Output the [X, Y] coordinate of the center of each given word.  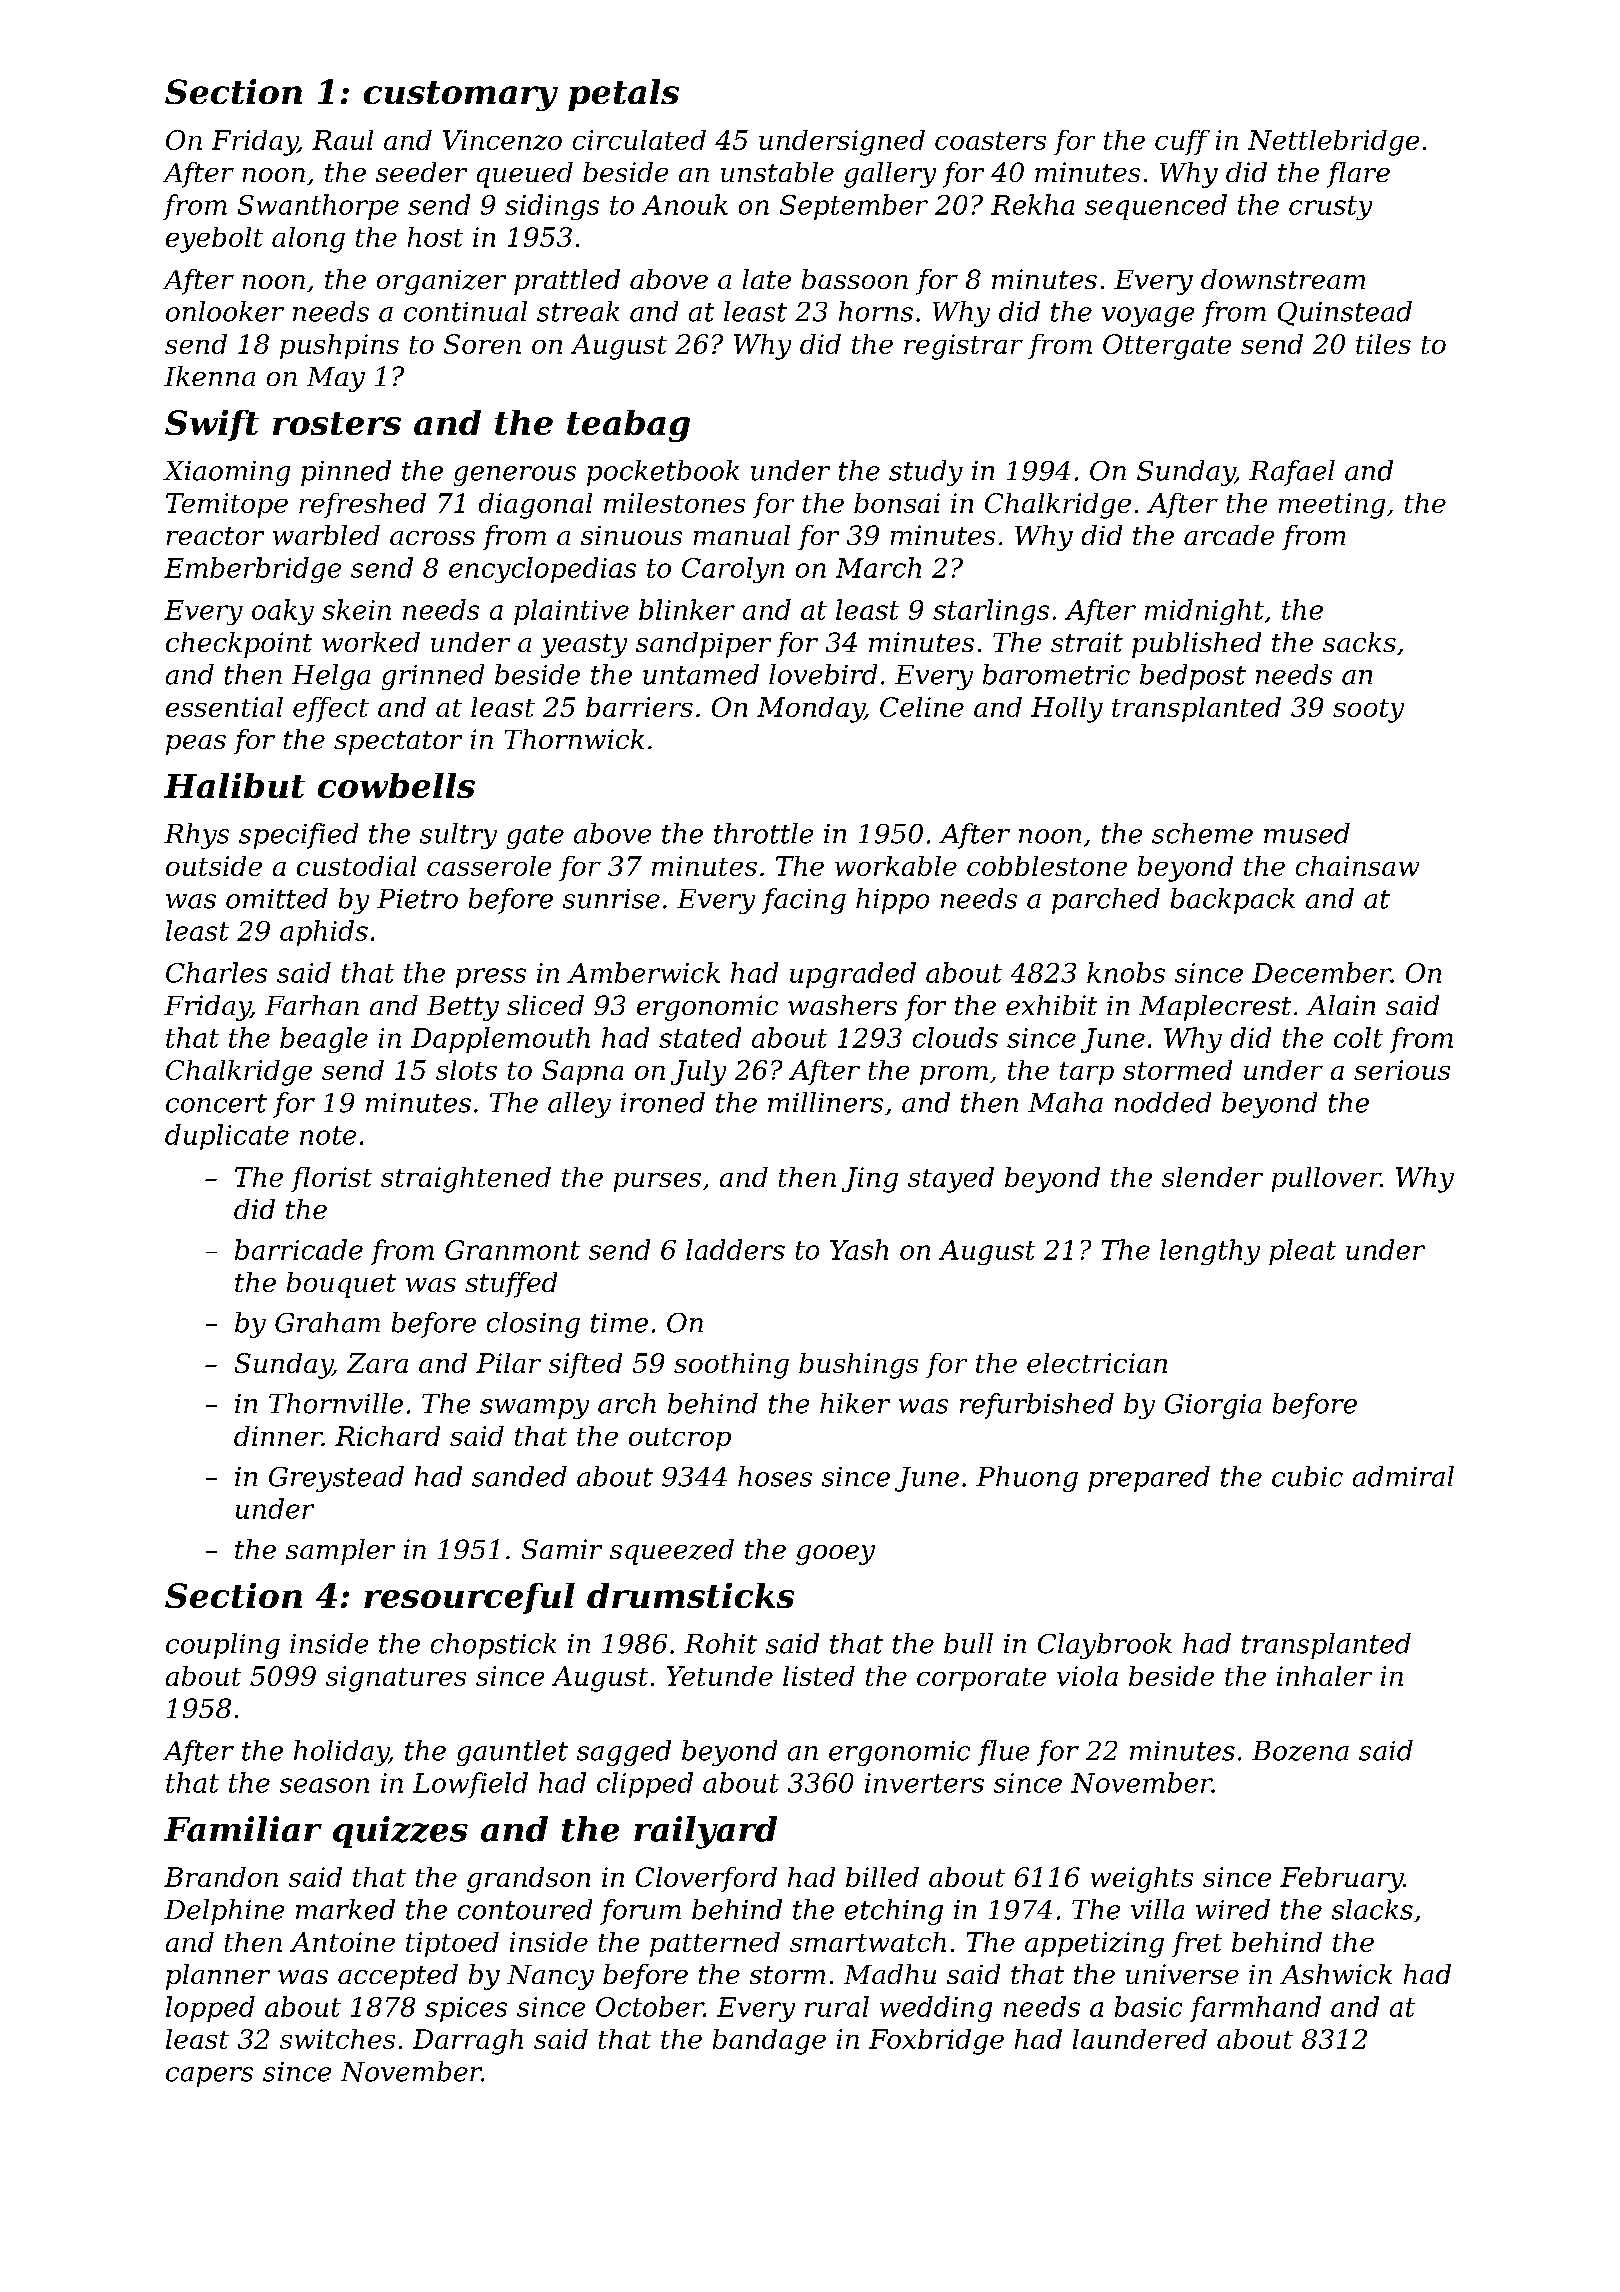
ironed [663, 1102]
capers [209, 2077]
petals [623, 95]
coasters [990, 141]
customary [461, 96]
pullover [1326, 1179]
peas [196, 745]
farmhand [1255, 2009]
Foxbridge [936, 2042]
